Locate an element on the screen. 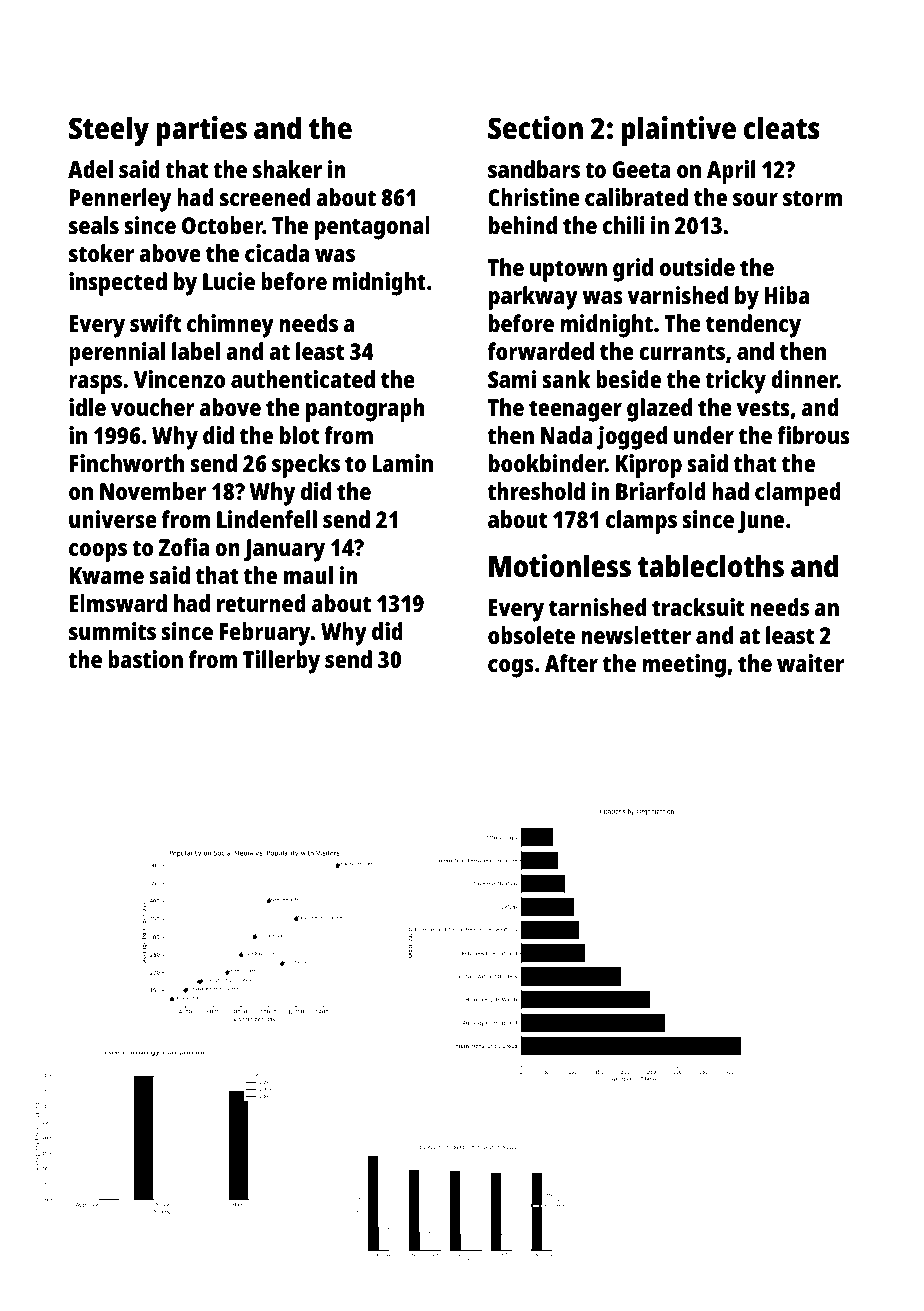 This screenshot has width=924, height=1311. Vincenzo is located at coordinates (179, 379).
